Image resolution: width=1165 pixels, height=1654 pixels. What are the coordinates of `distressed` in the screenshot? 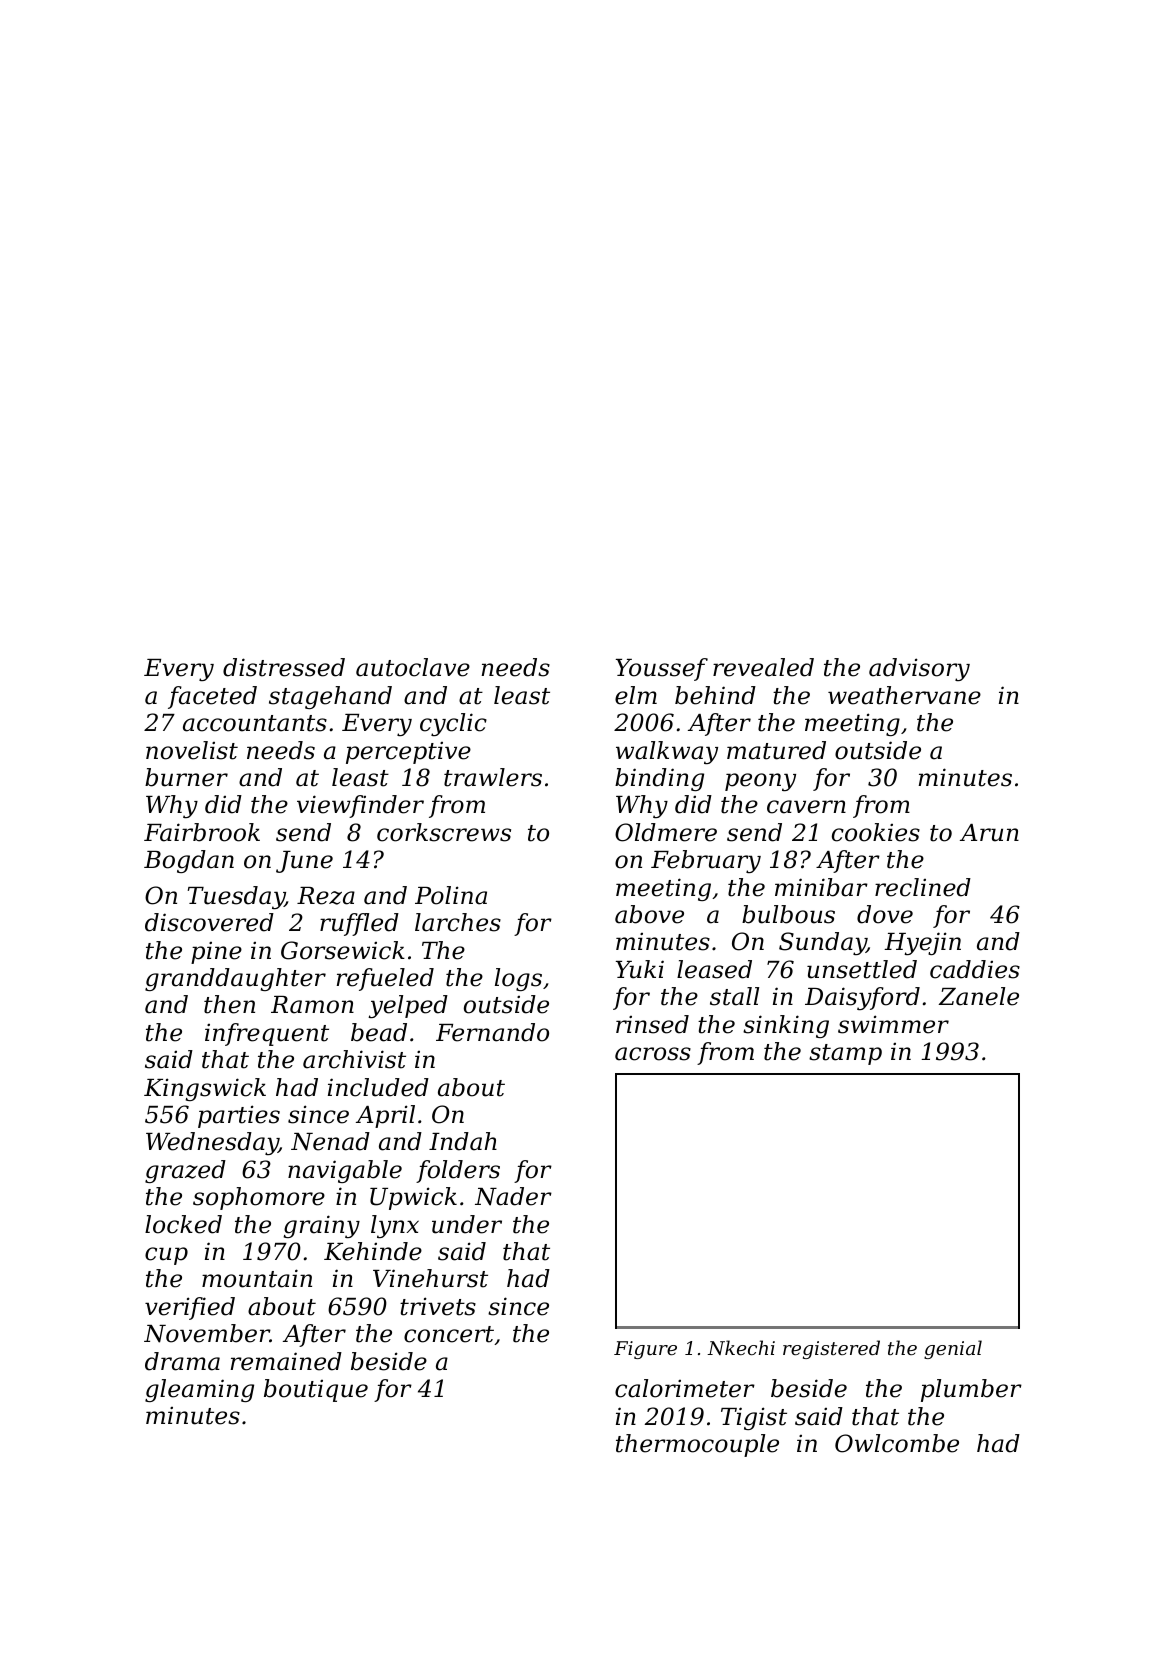 It's located at (284, 667).
